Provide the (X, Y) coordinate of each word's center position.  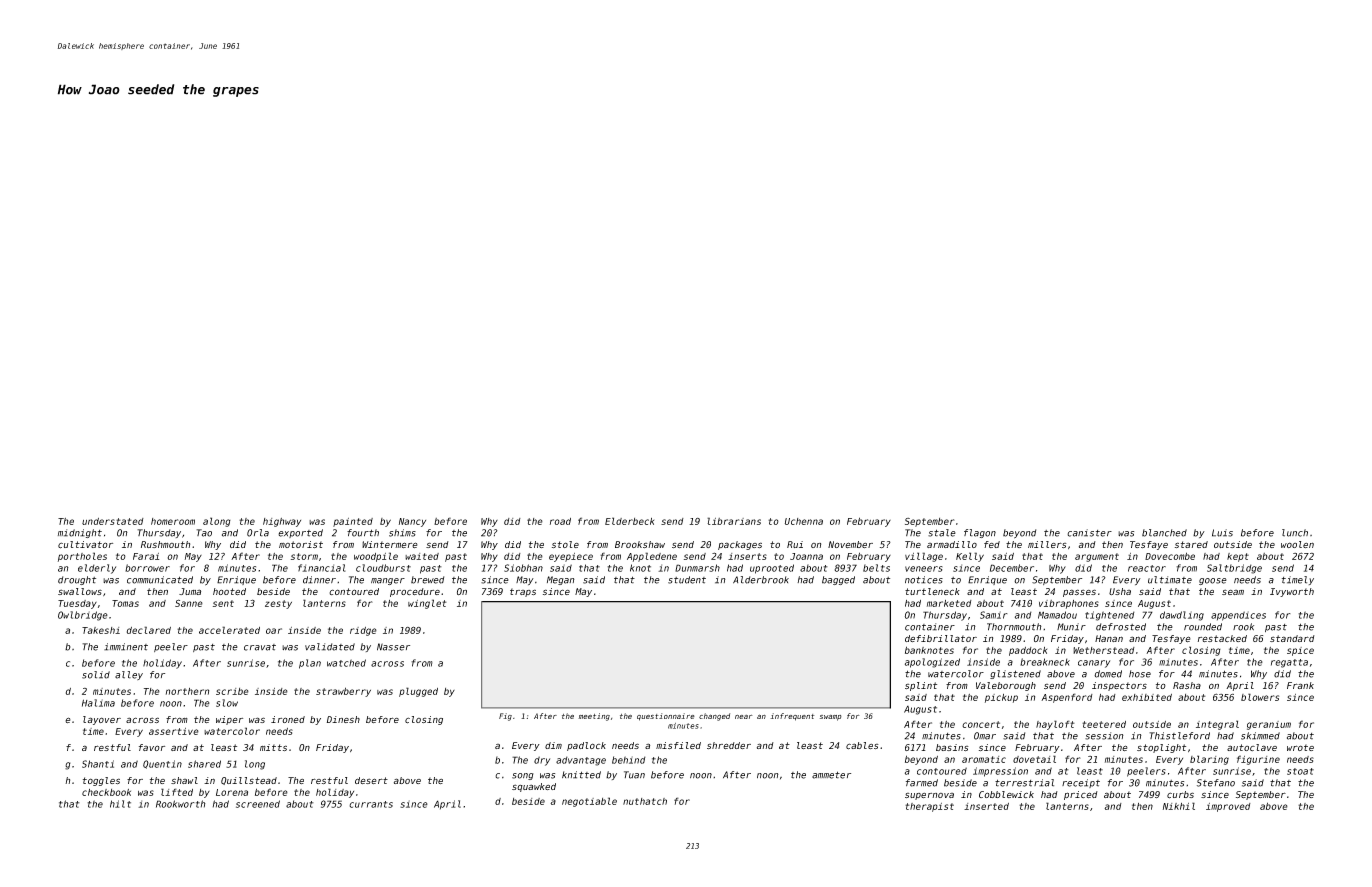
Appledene (652, 557)
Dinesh (343, 719)
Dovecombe (1170, 556)
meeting (594, 717)
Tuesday (77, 604)
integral (1217, 725)
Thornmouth (1014, 627)
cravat (260, 647)
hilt (120, 804)
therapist (929, 807)
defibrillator (941, 638)
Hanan (1109, 638)
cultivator (85, 545)
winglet (427, 604)
